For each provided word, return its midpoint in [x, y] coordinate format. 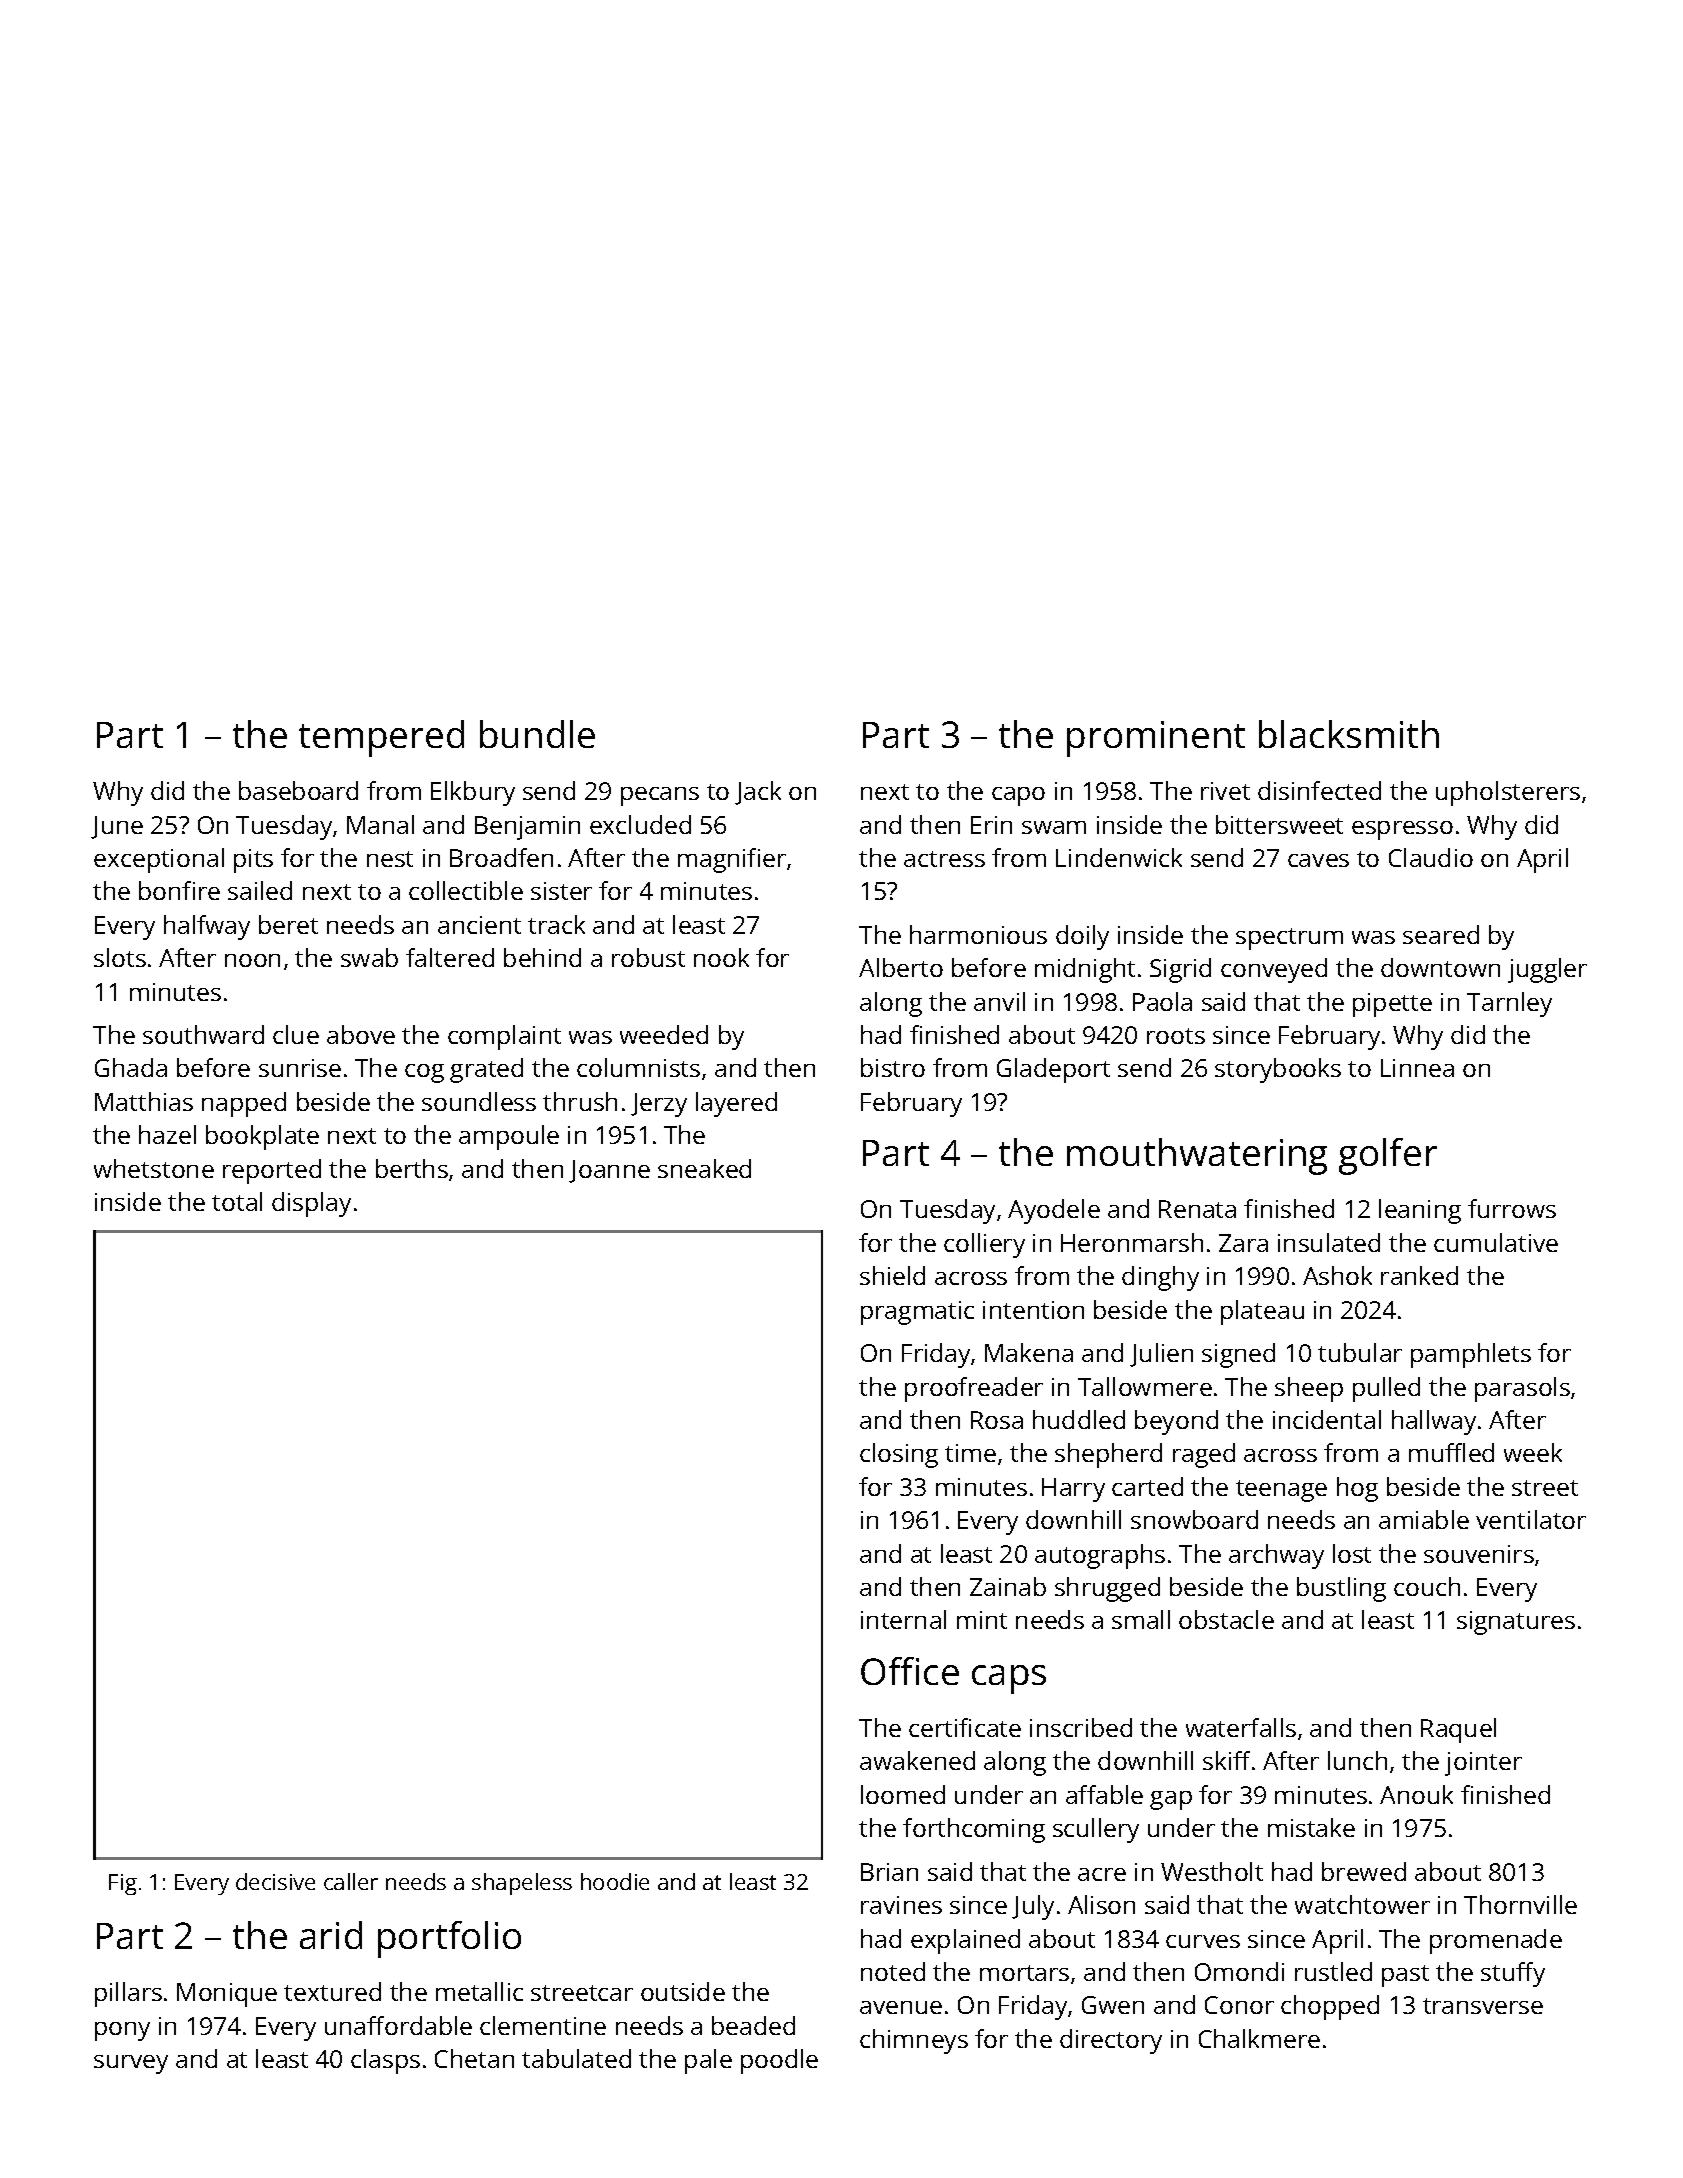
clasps [385, 2061]
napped [244, 1104]
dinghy [1160, 1278]
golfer [1388, 1156]
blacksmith [1349, 734]
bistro [893, 1067]
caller [351, 1881]
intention [1033, 1310]
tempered [381, 738]
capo [1018, 796]
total [237, 1201]
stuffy [1513, 1974]
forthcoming [974, 1830]
